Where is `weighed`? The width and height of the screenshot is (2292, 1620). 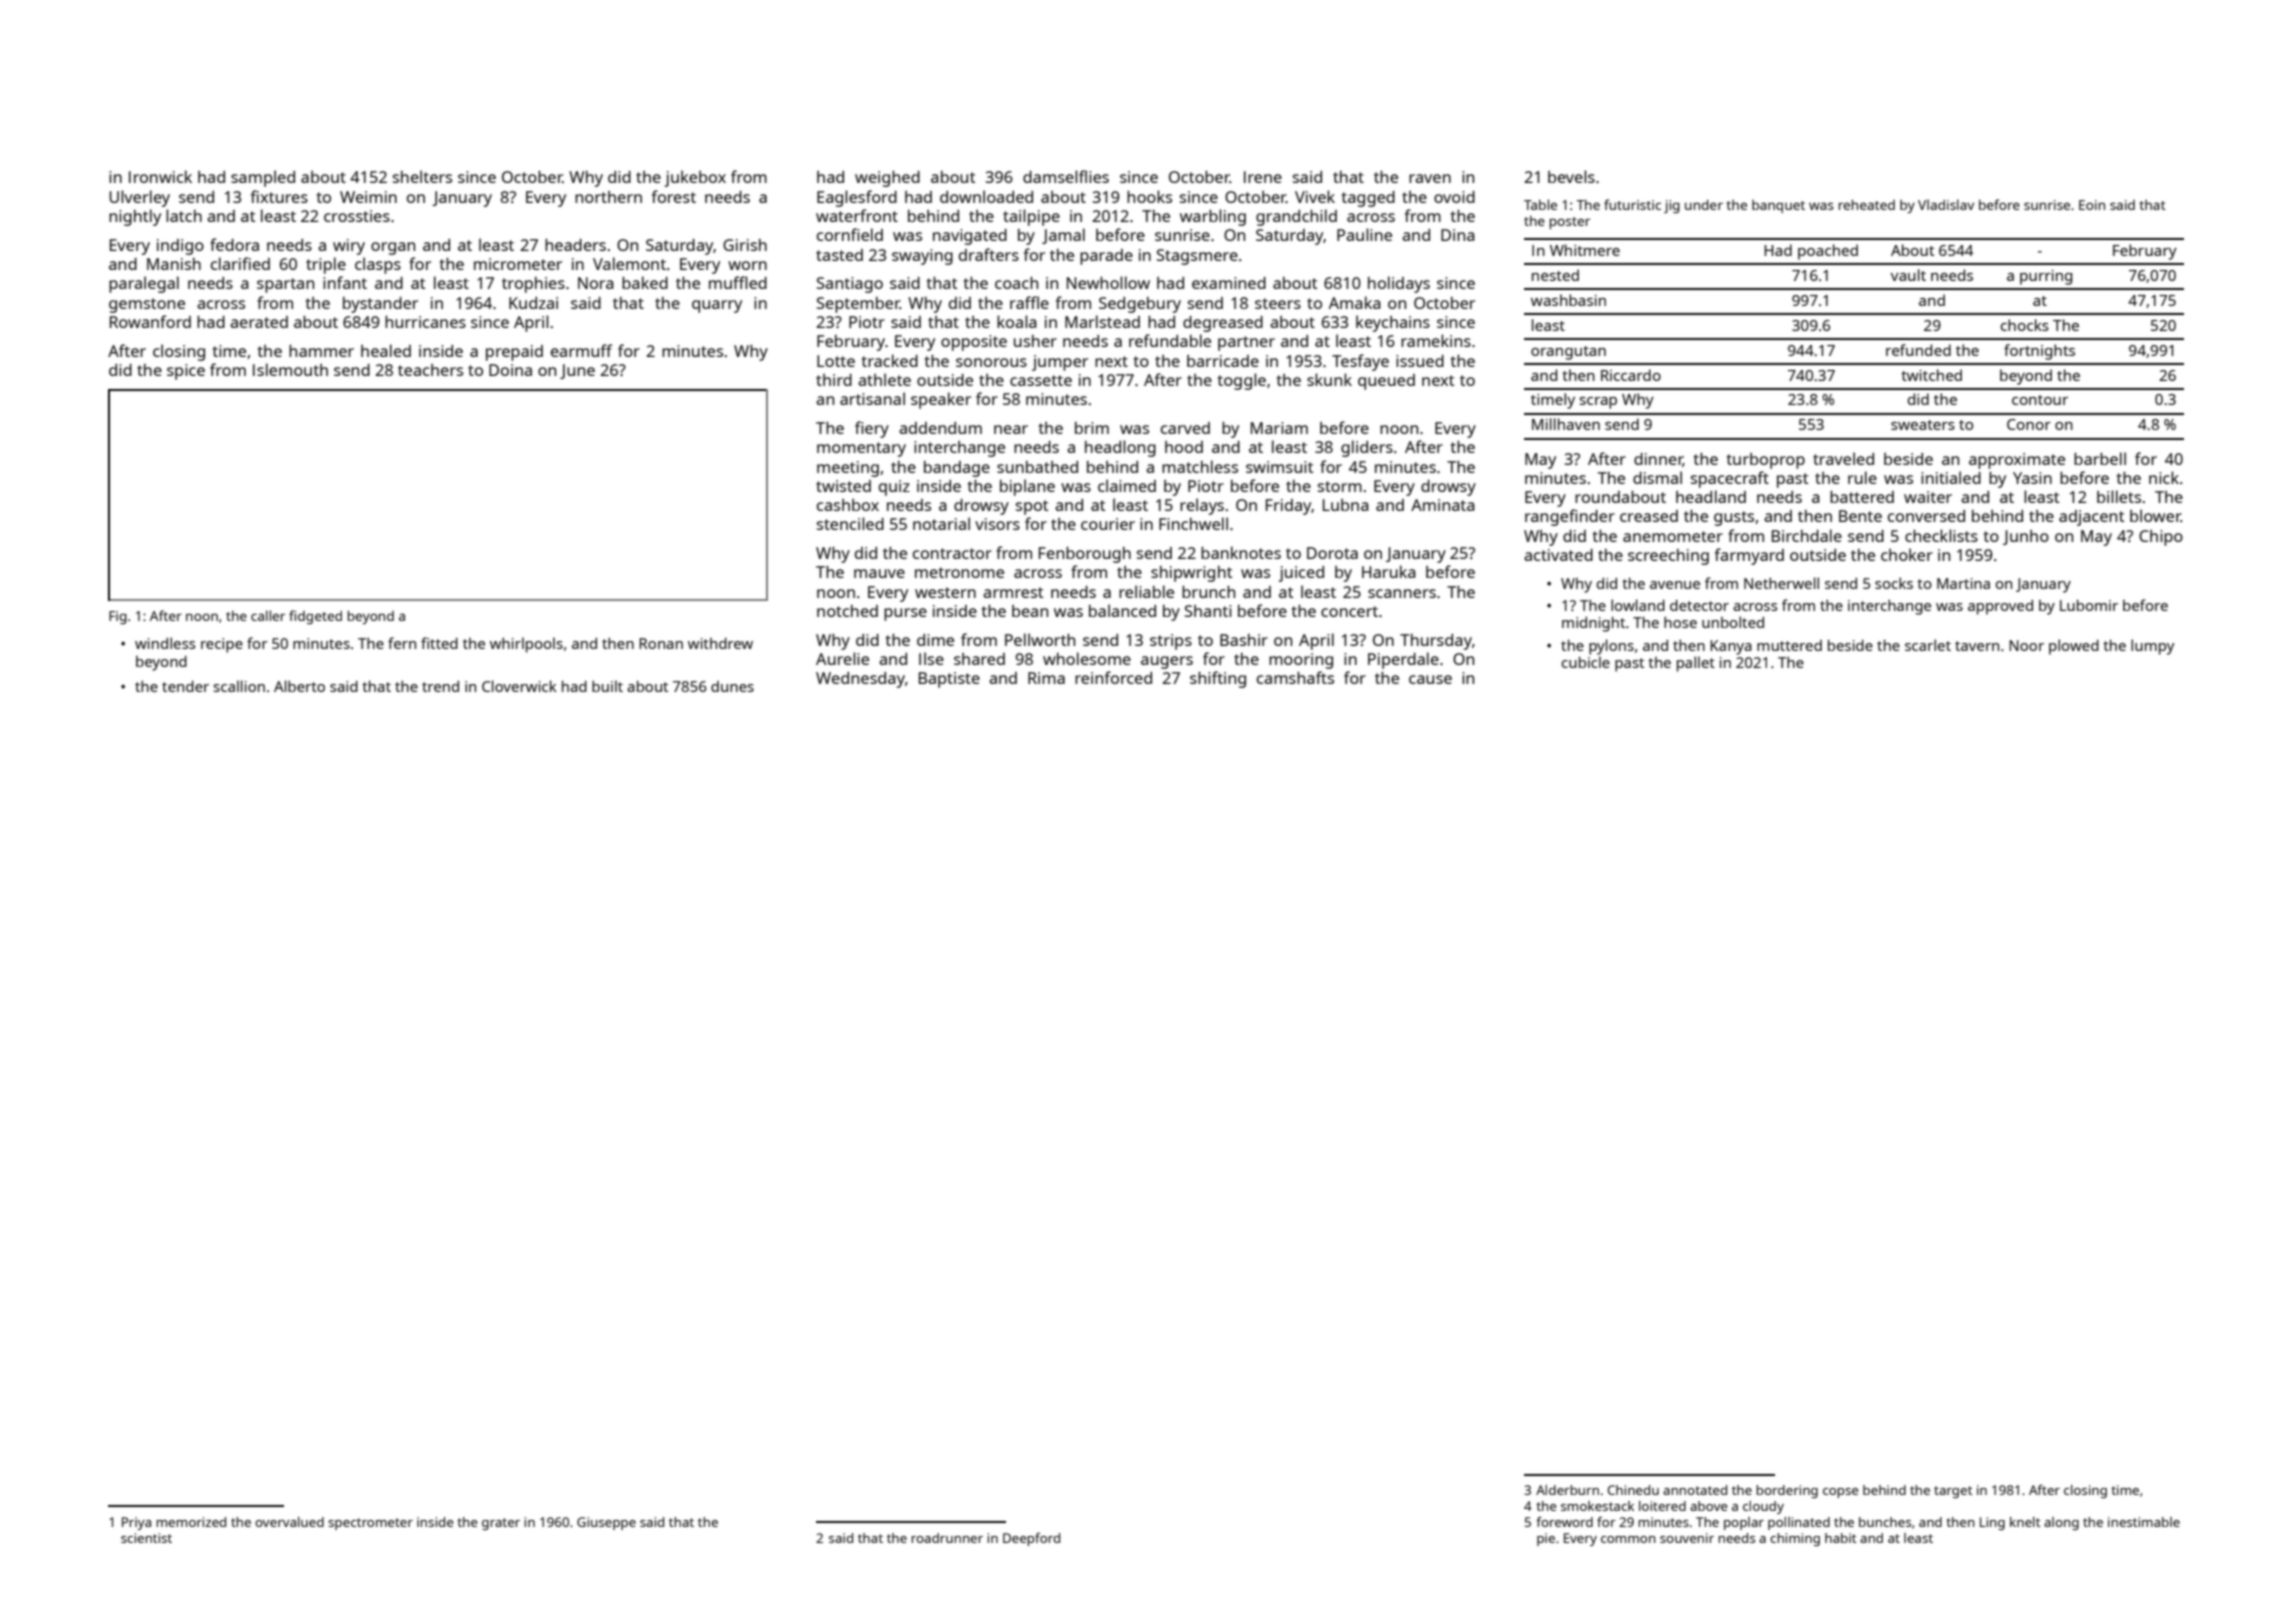 weighed is located at coordinates (887, 179).
